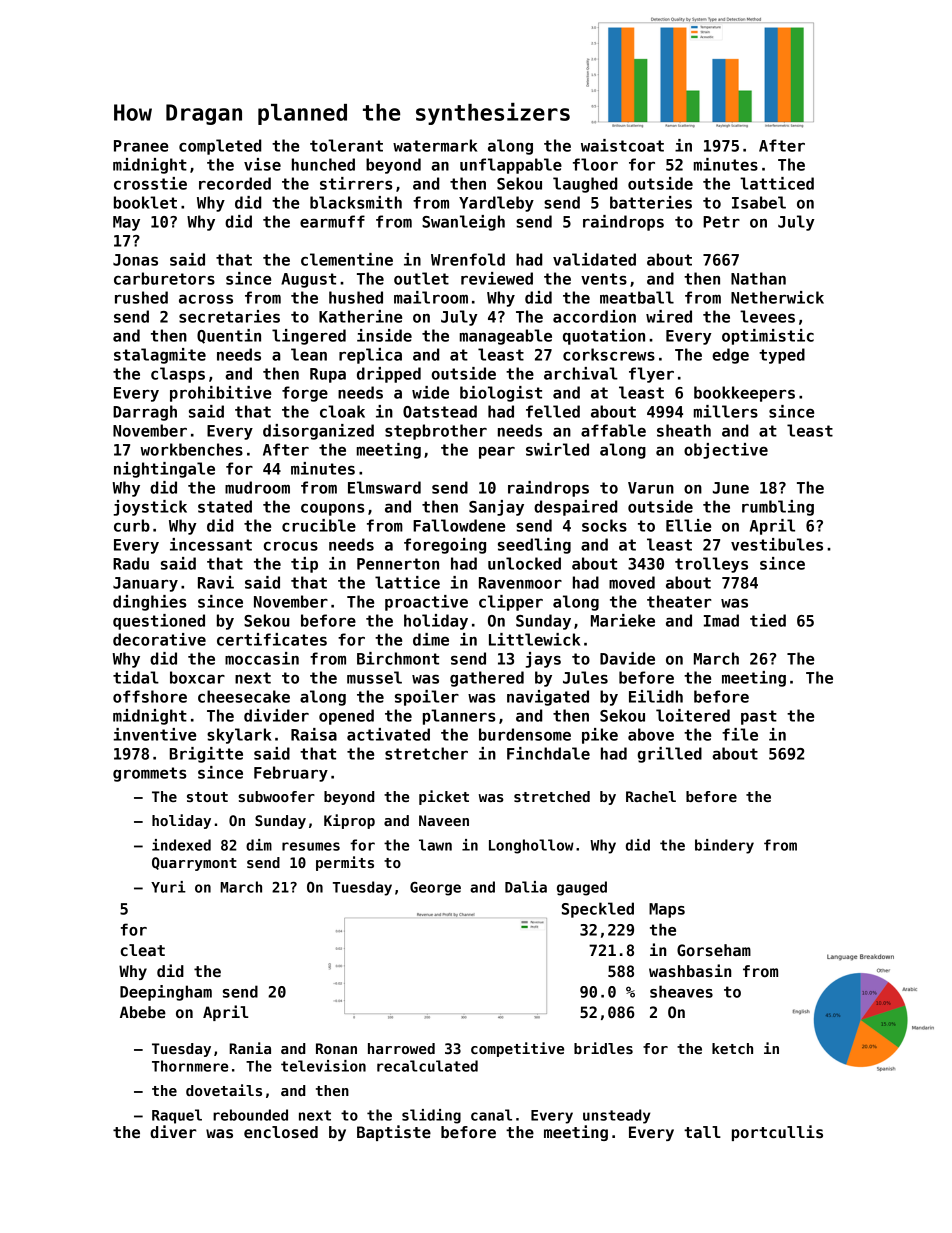 The height and width of the screenshot is (1233, 952). What do you see at coordinates (702, 1132) in the screenshot?
I see `tall` at bounding box center [702, 1132].
